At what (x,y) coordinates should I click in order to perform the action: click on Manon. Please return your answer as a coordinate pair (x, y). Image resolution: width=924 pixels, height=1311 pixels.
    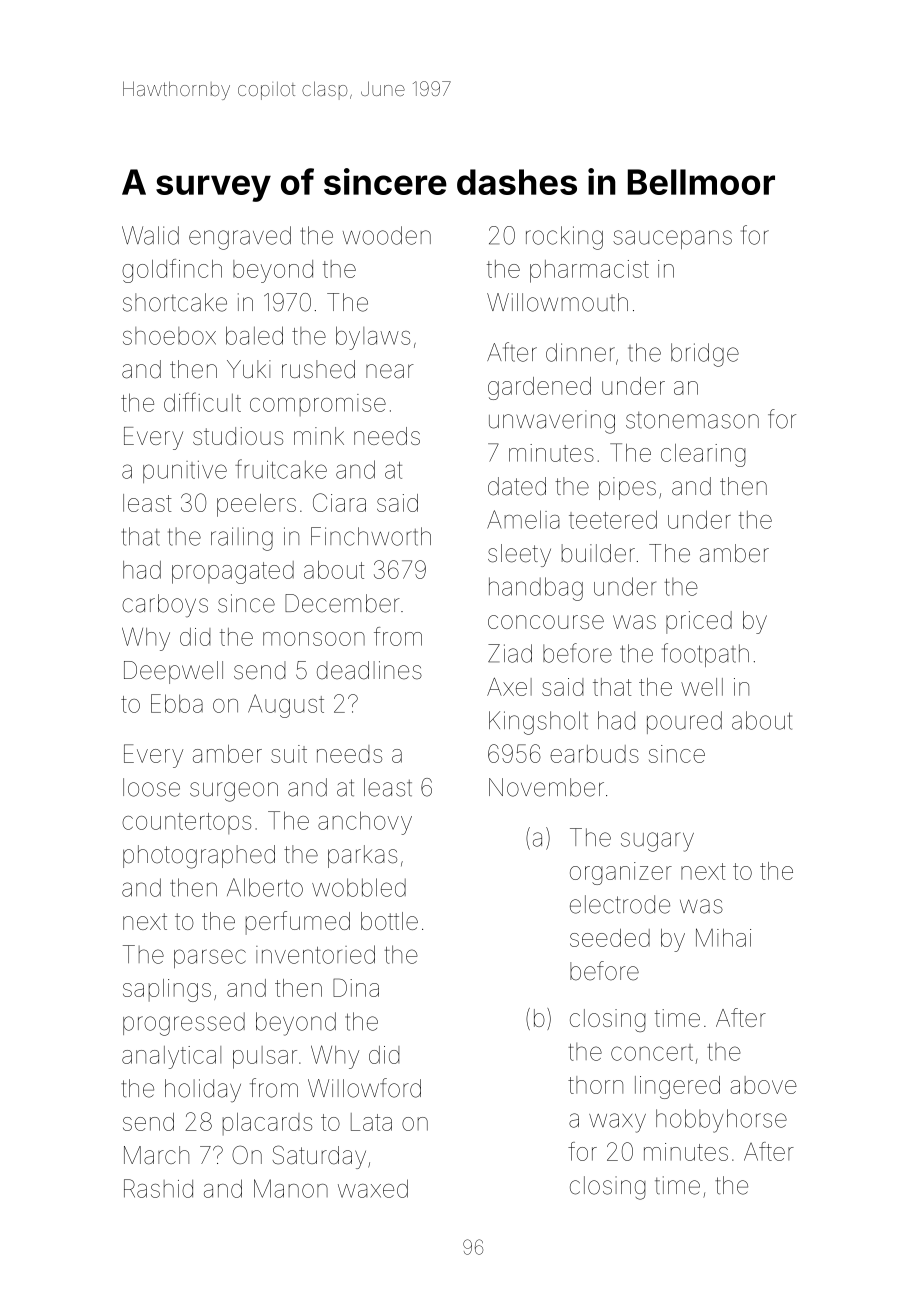
    Looking at the image, I should click on (291, 1188).
